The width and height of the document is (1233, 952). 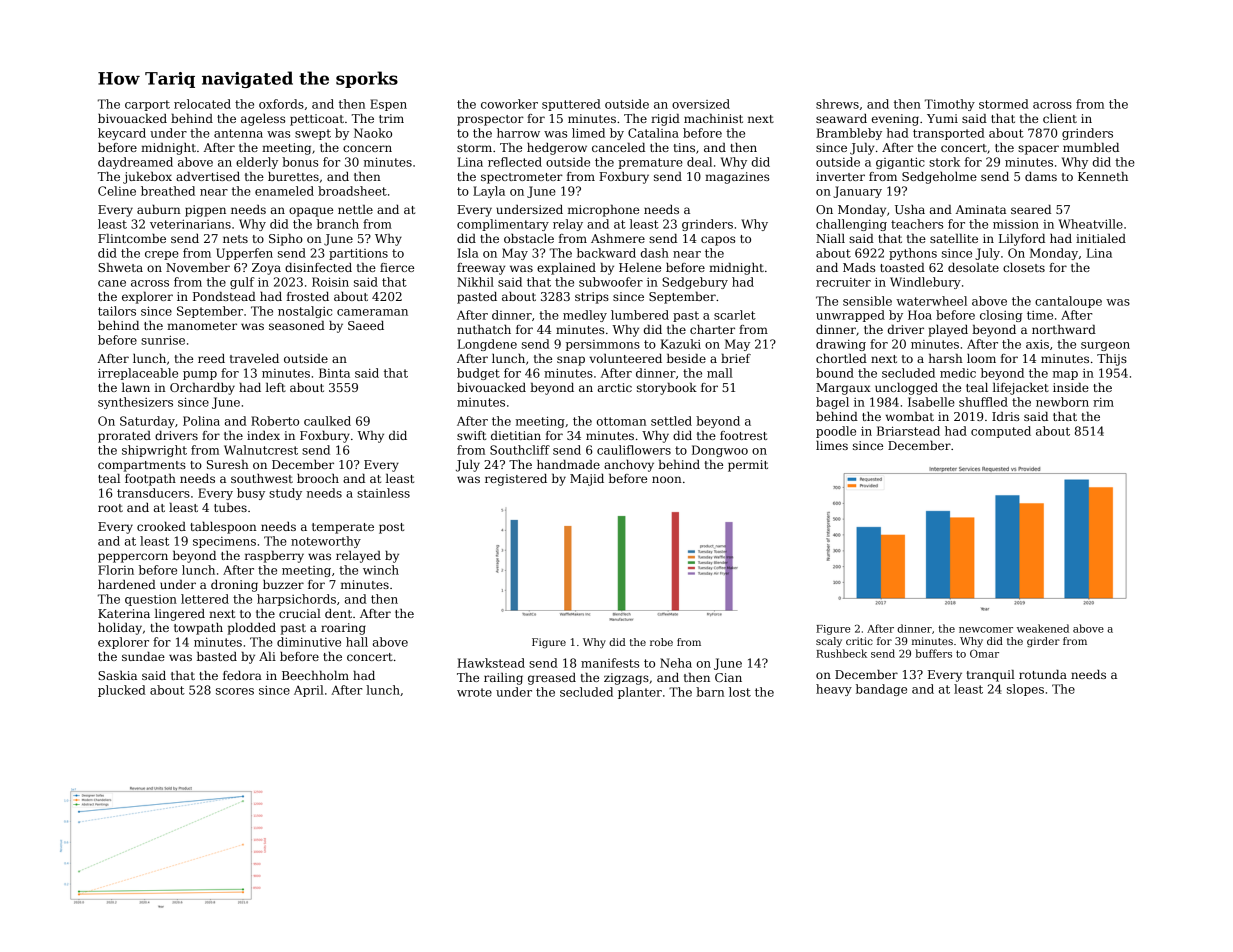 What do you see at coordinates (132, 238) in the document?
I see `Flintcombe` at bounding box center [132, 238].
